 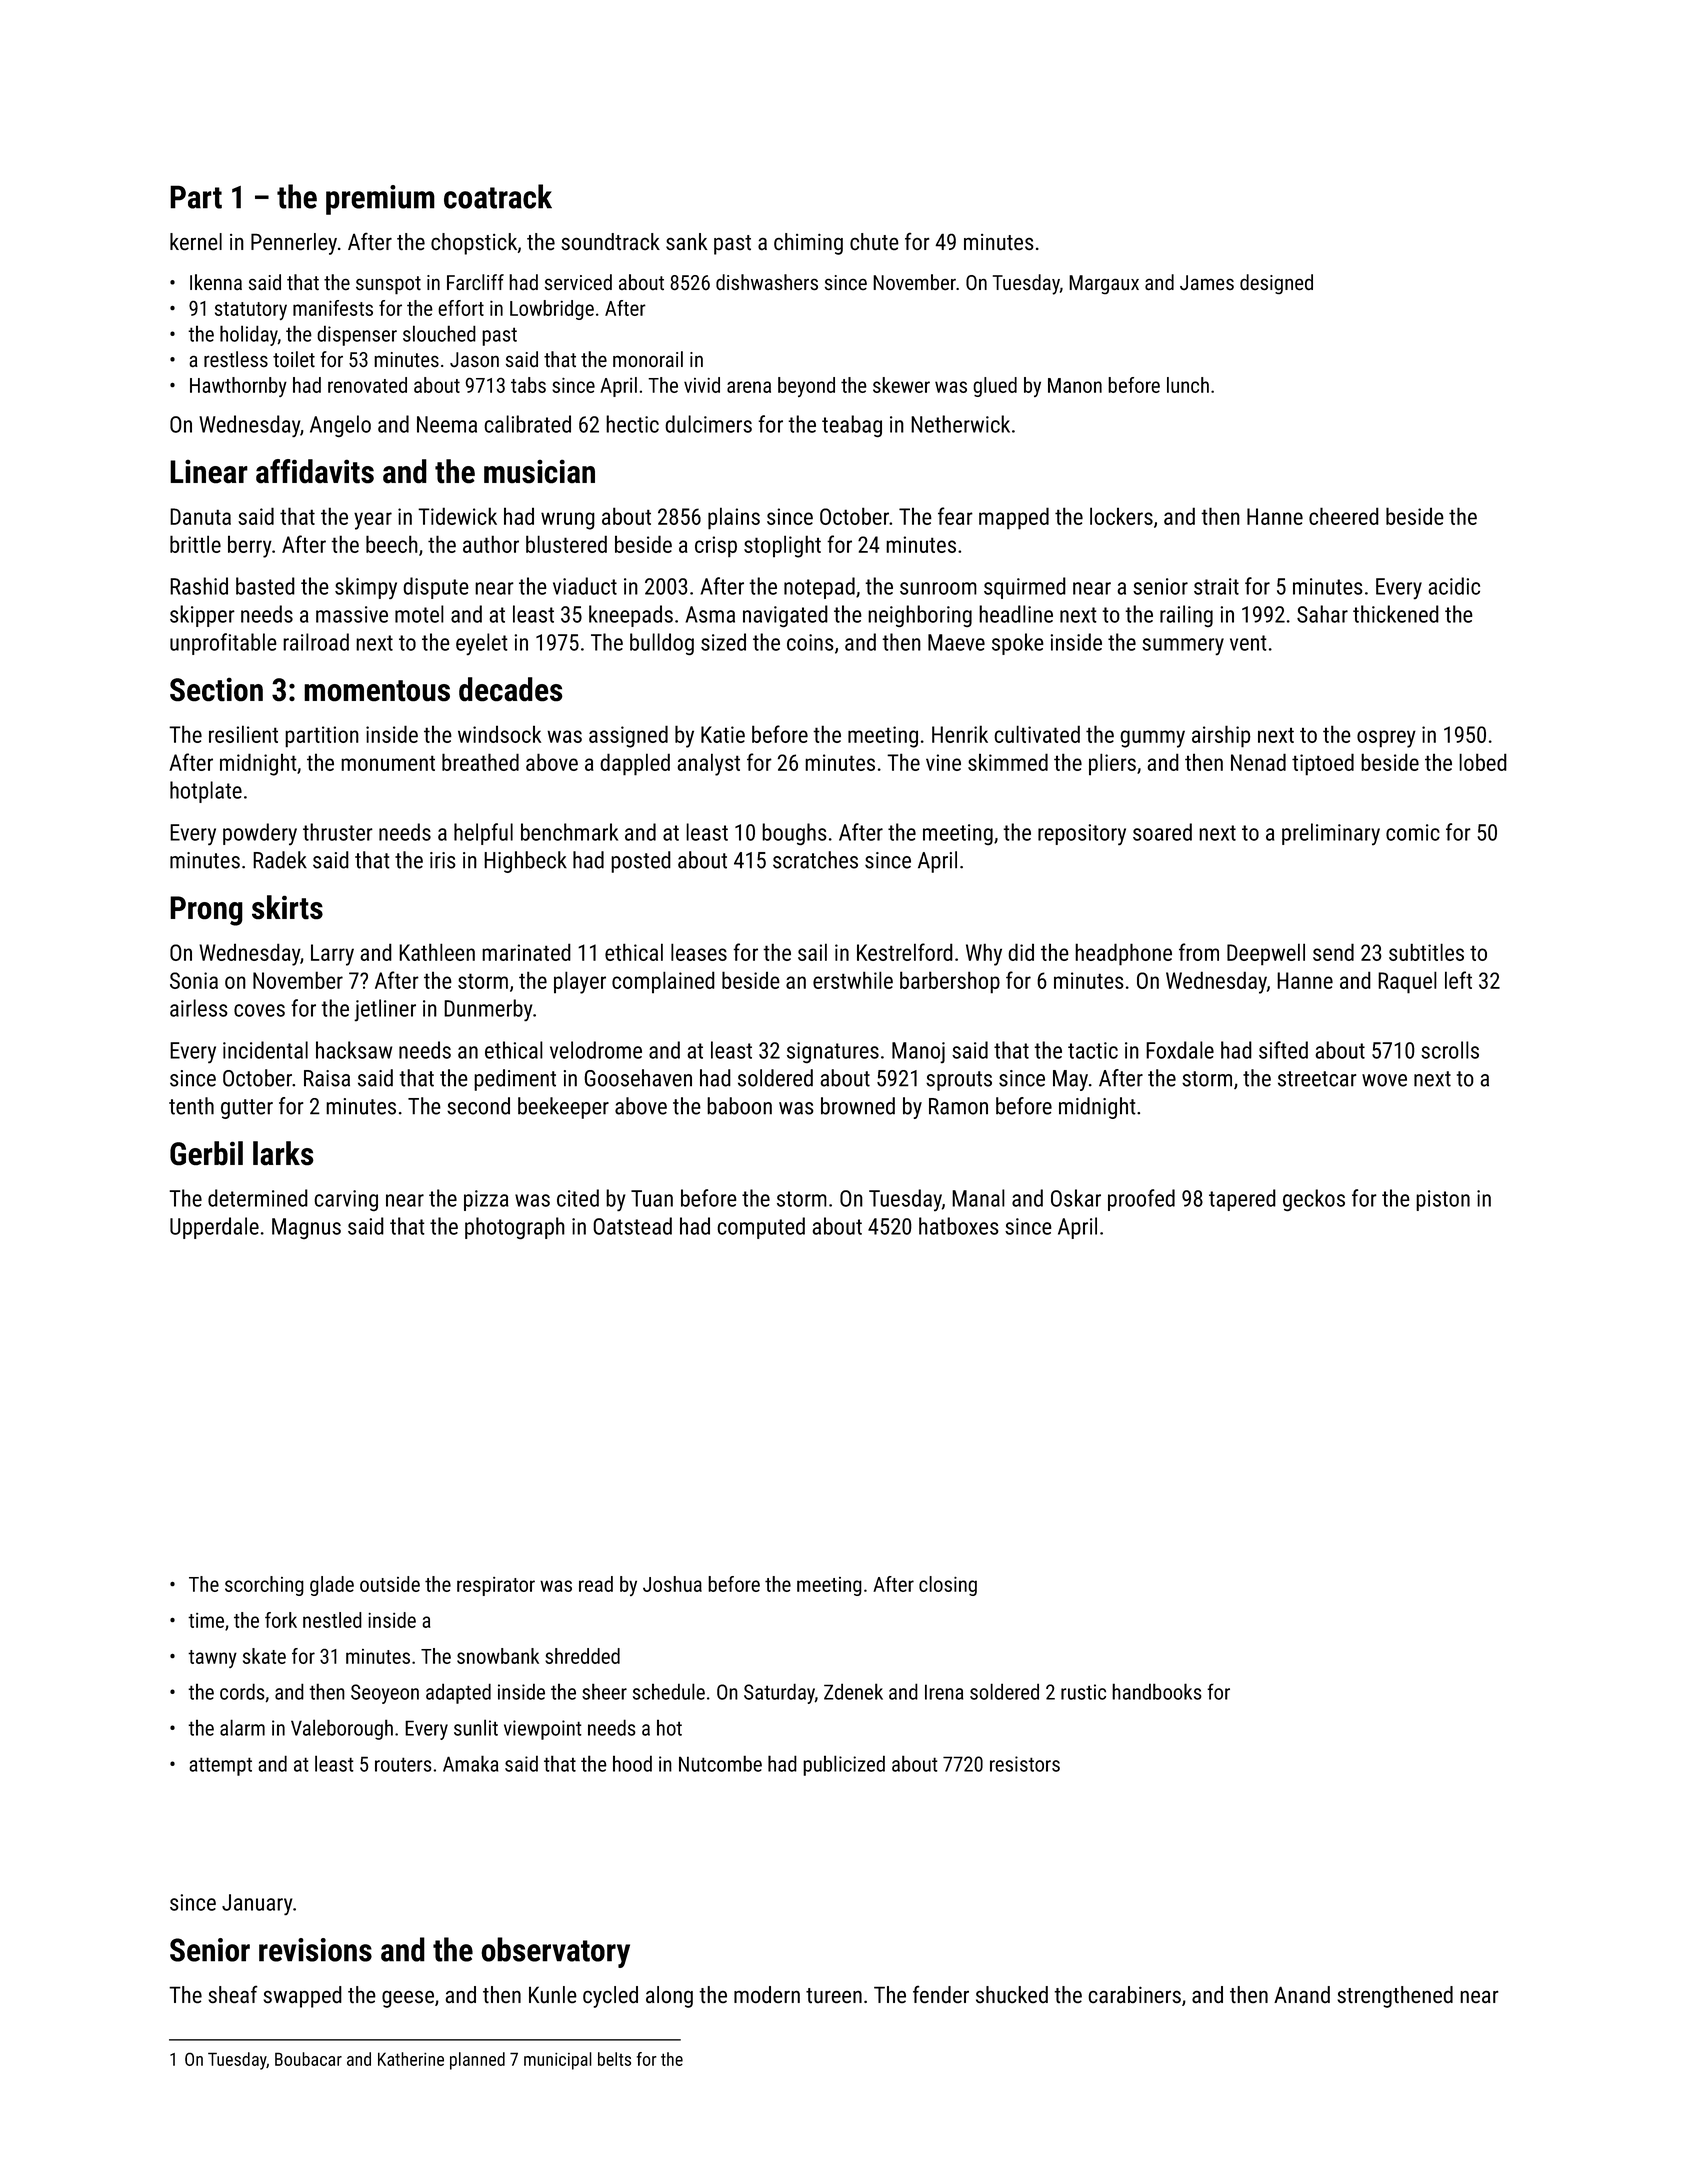 What do you see at coordinates (1443, 1200) in the screenshot?
I see `piston` at bounding box center [1443, 1200].
